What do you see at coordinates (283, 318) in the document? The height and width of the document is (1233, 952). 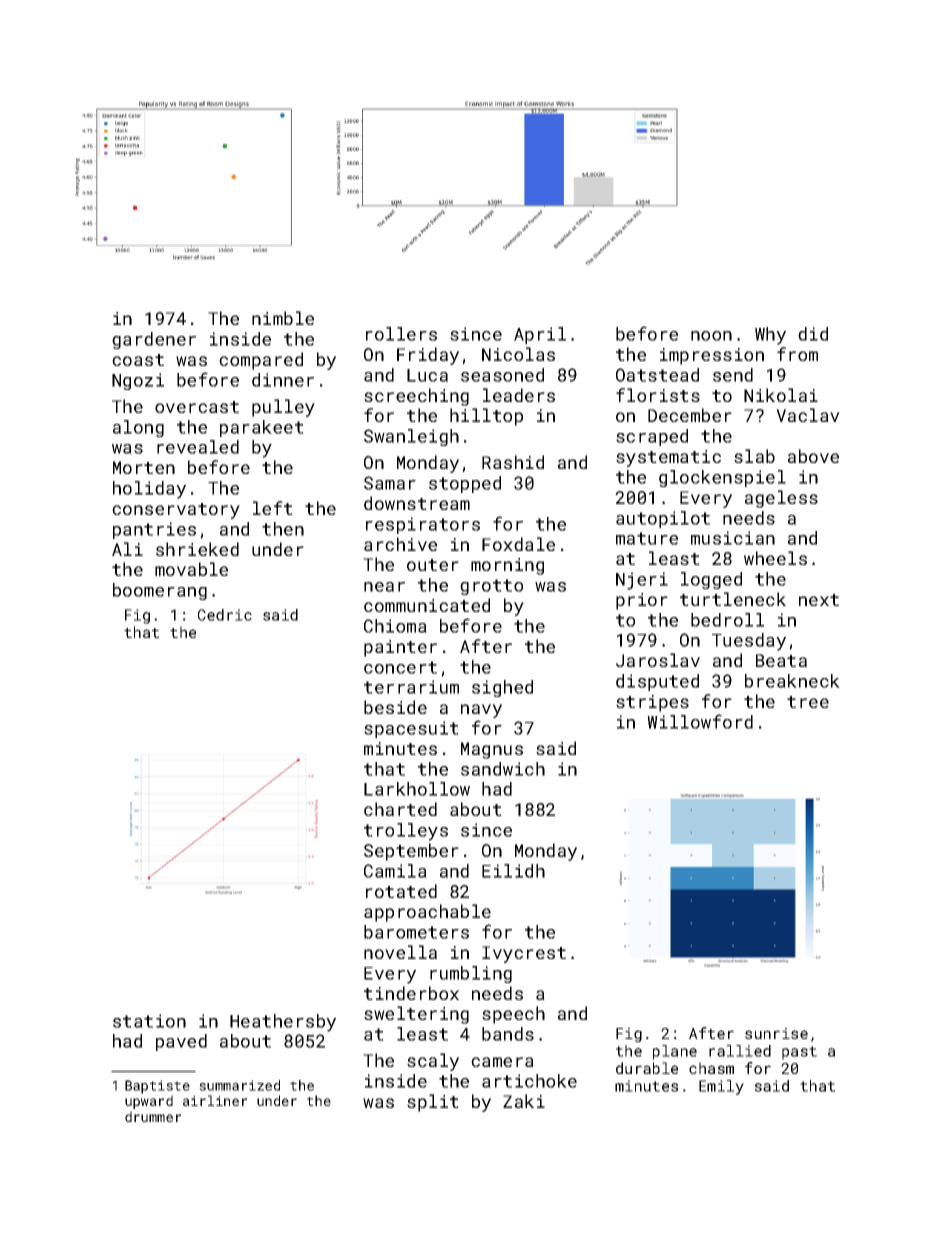 I see `nimble` at bounding box center [283, 318].
